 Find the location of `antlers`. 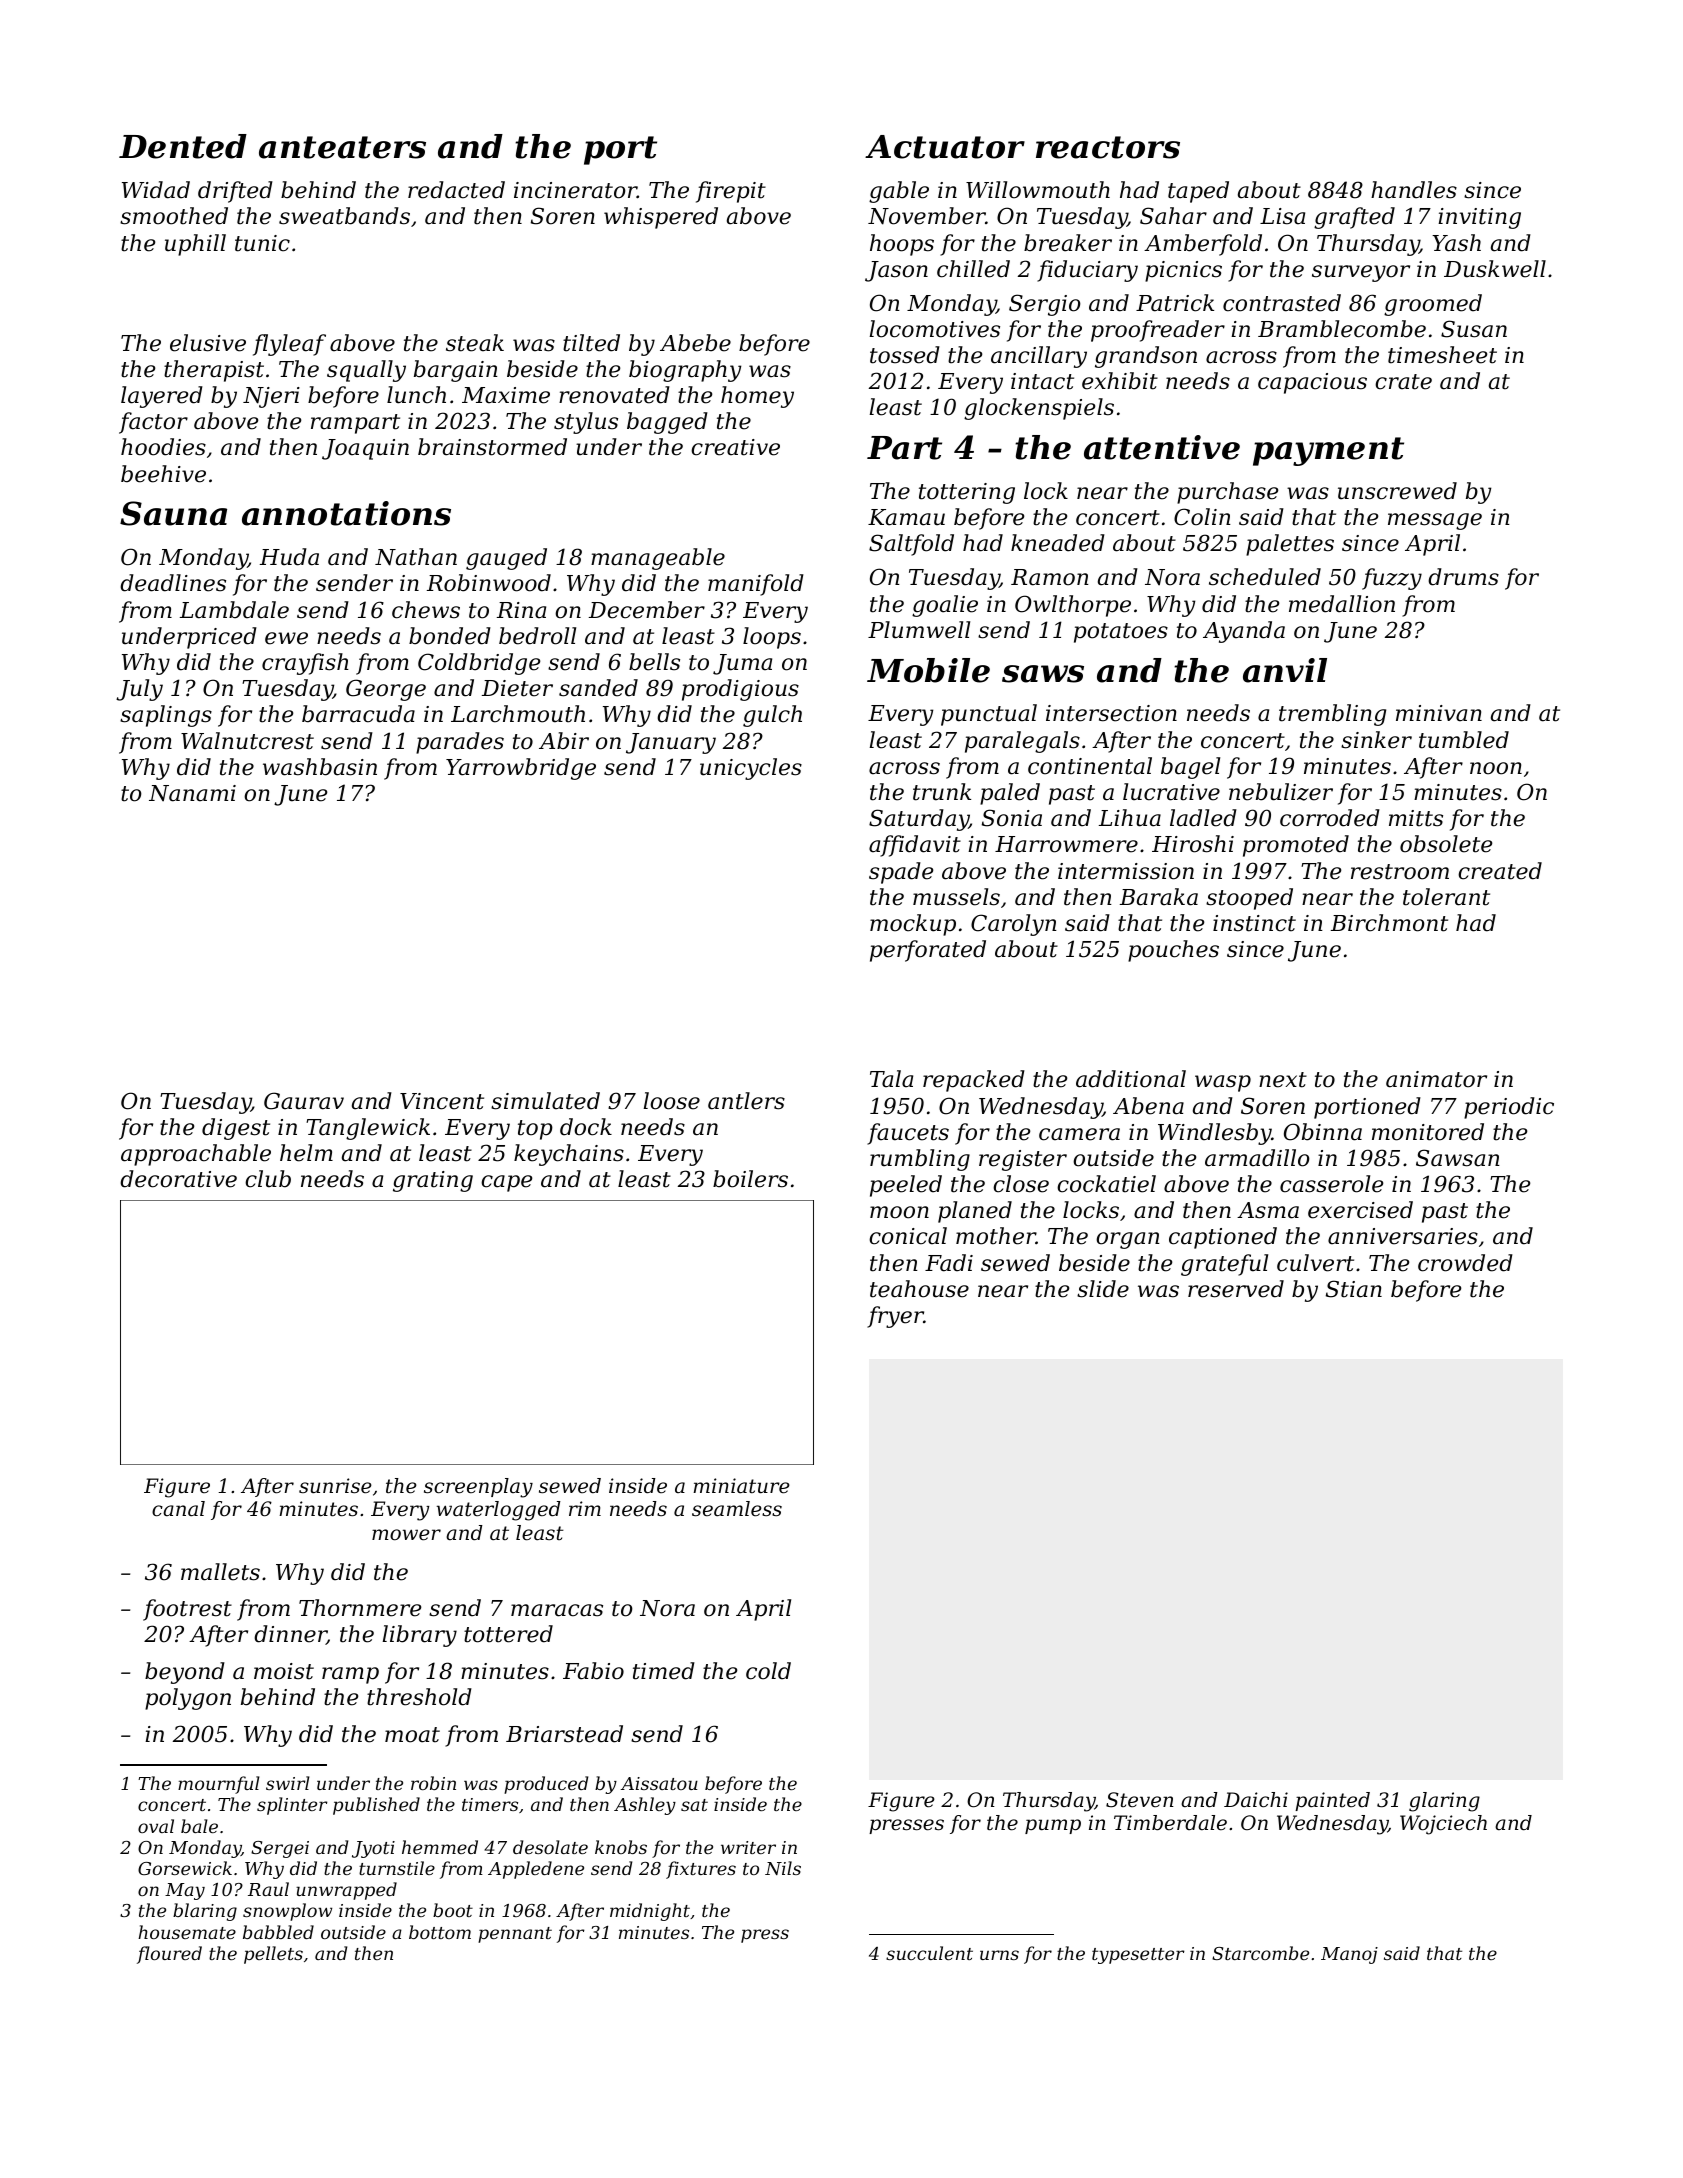

antlers is located at coordinates (746, 1101).
